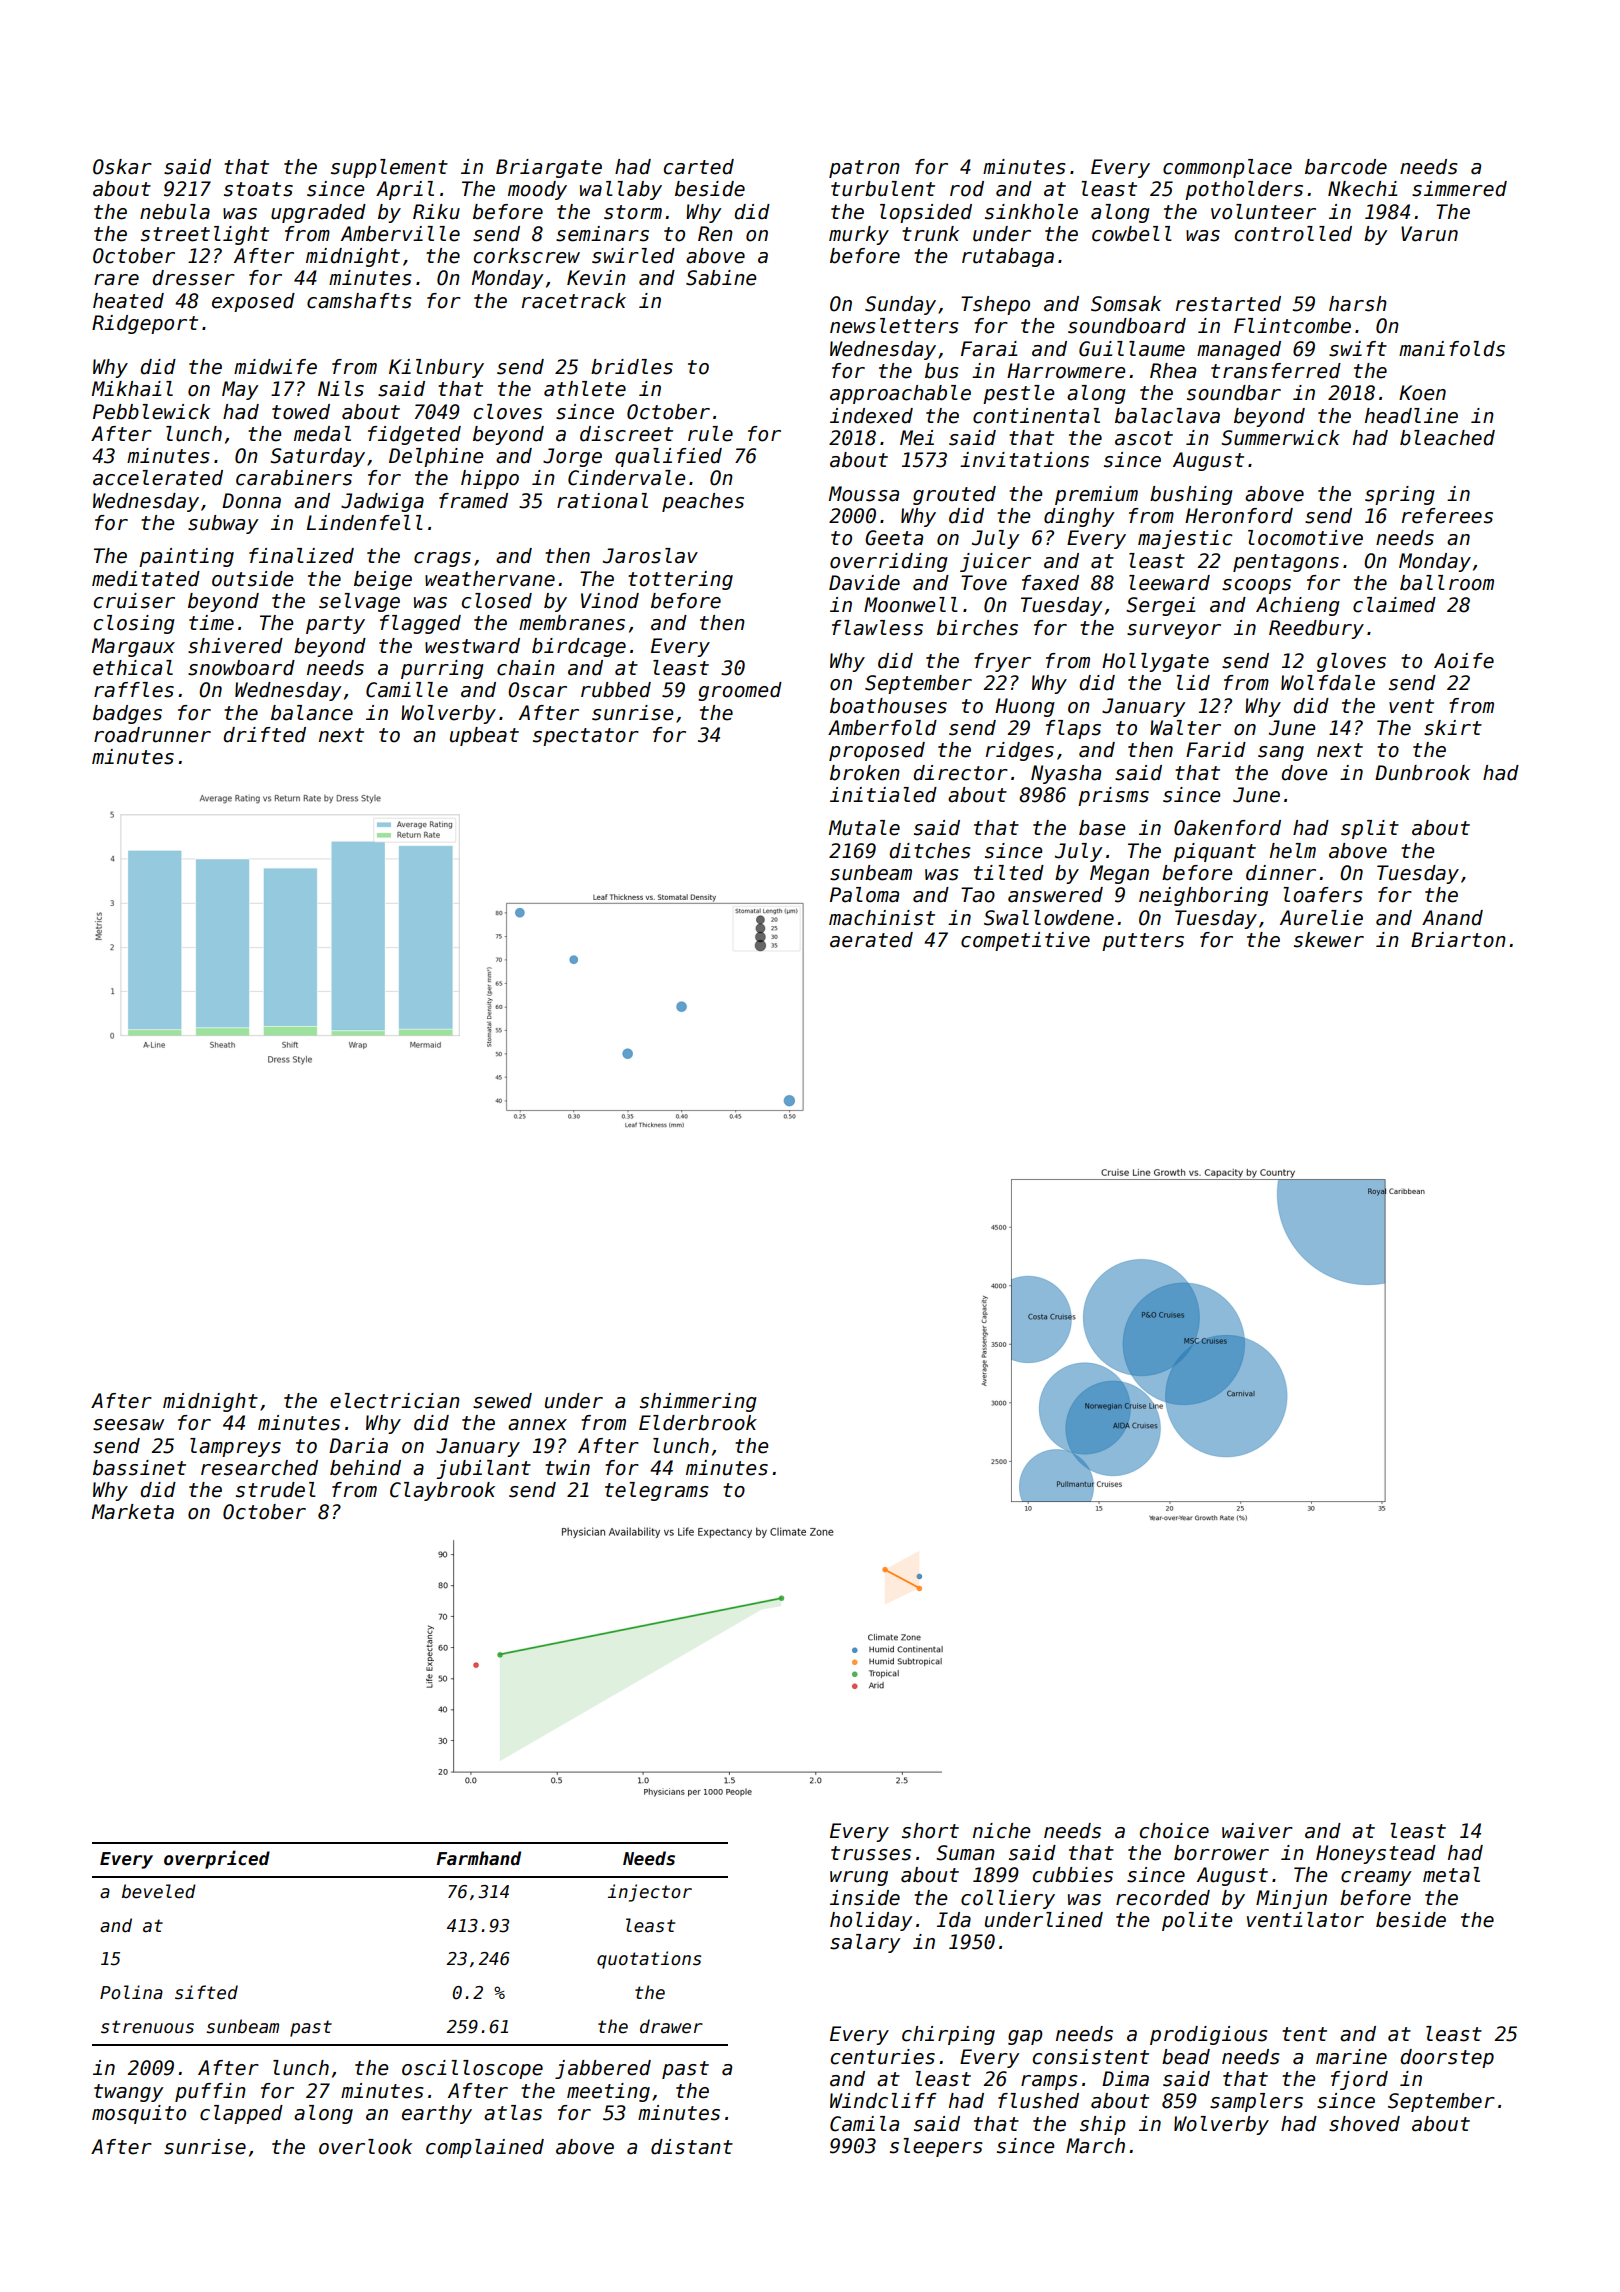 This page has width=1620, height=2292. What do you see at coordinates (502, 1401) in the page?
I see `sewed` at bounding box center [502, 1401].
